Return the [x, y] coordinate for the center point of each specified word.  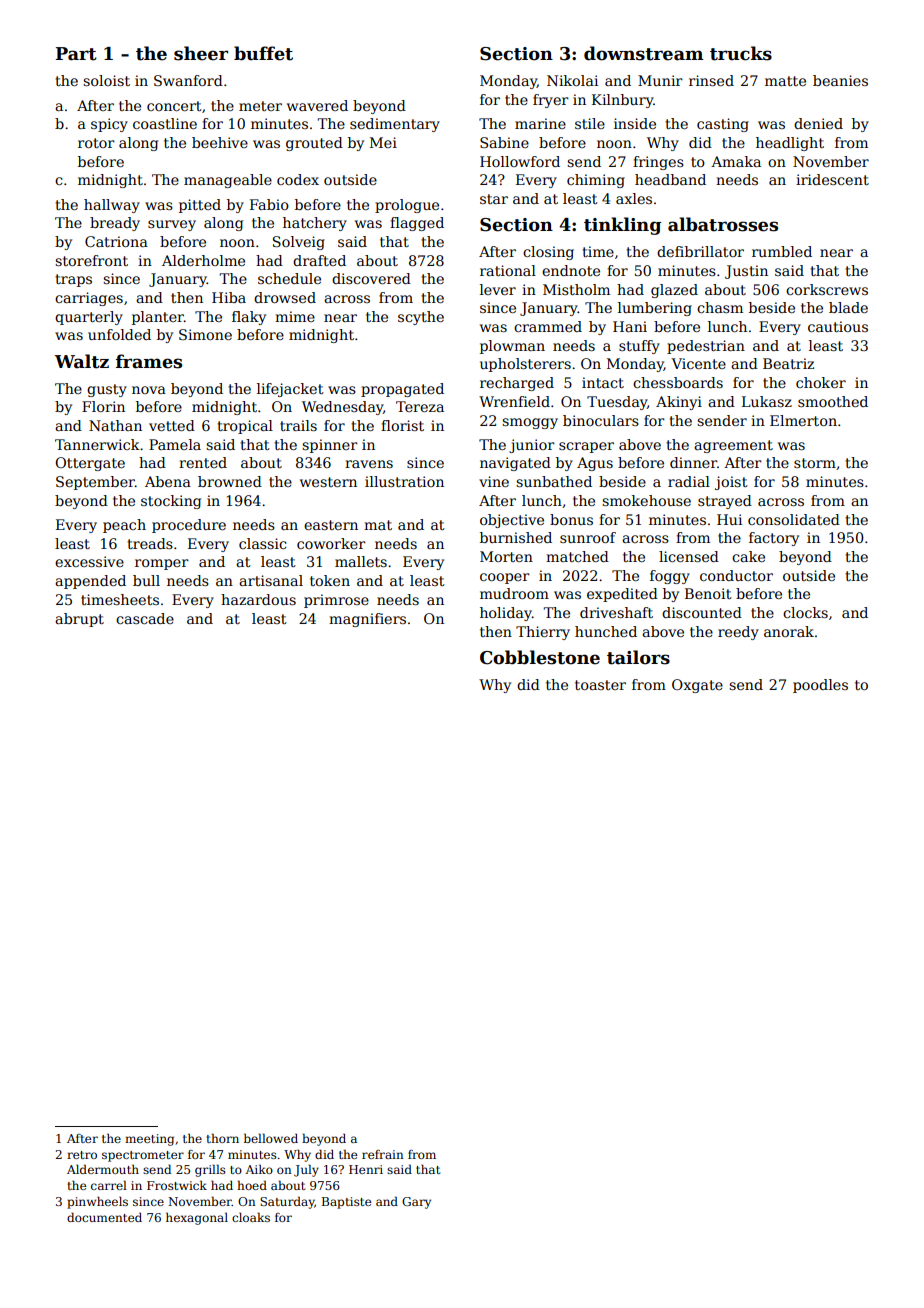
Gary [416, 1203]
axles [634, 198]
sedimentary [395, 125]
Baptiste [346, 1203]
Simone [205, 334]
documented [104, 1217]
